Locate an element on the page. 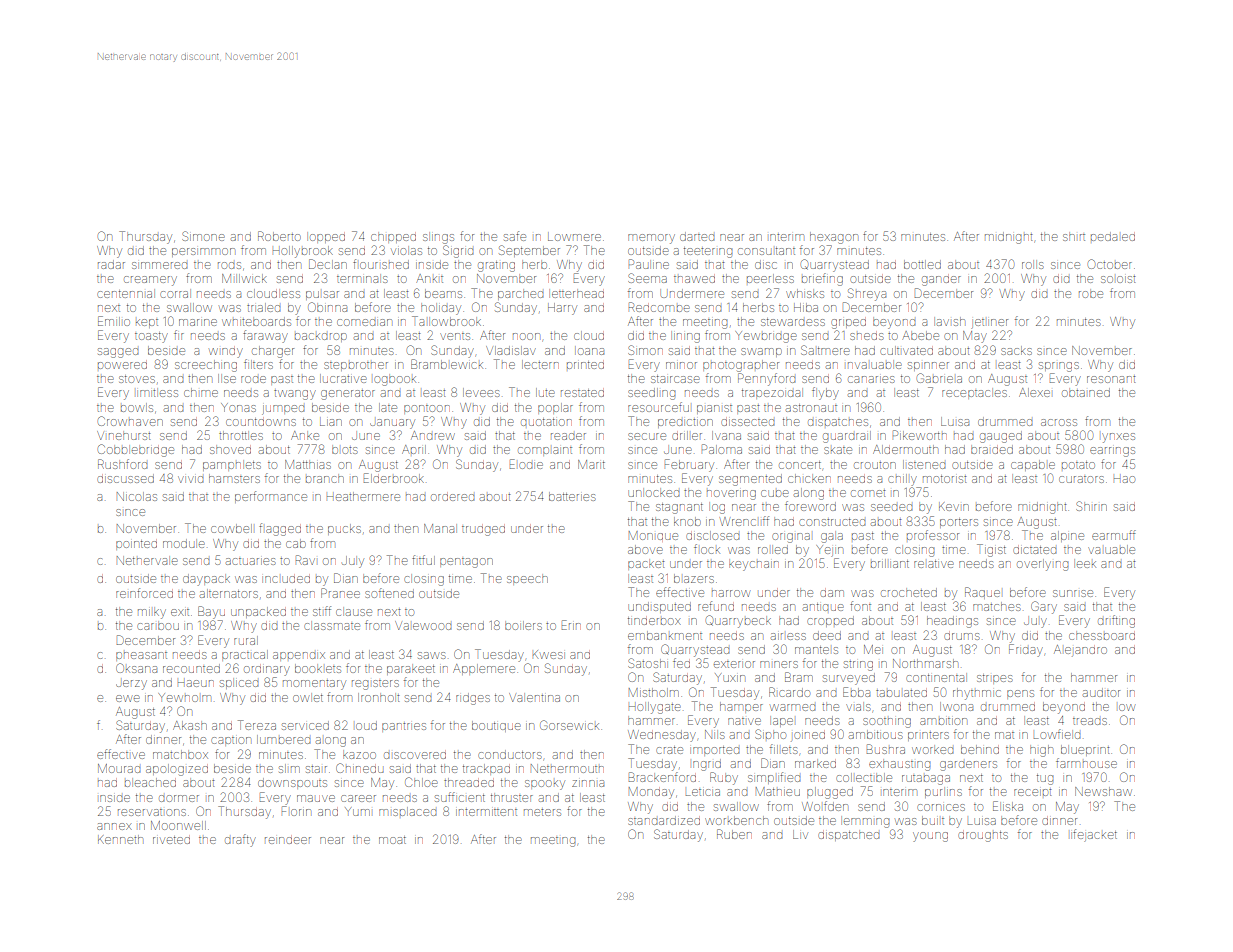 Image resolution: width=1233 pixels, height=952 pixels. hexagon is located at coordinates (834, 238).
